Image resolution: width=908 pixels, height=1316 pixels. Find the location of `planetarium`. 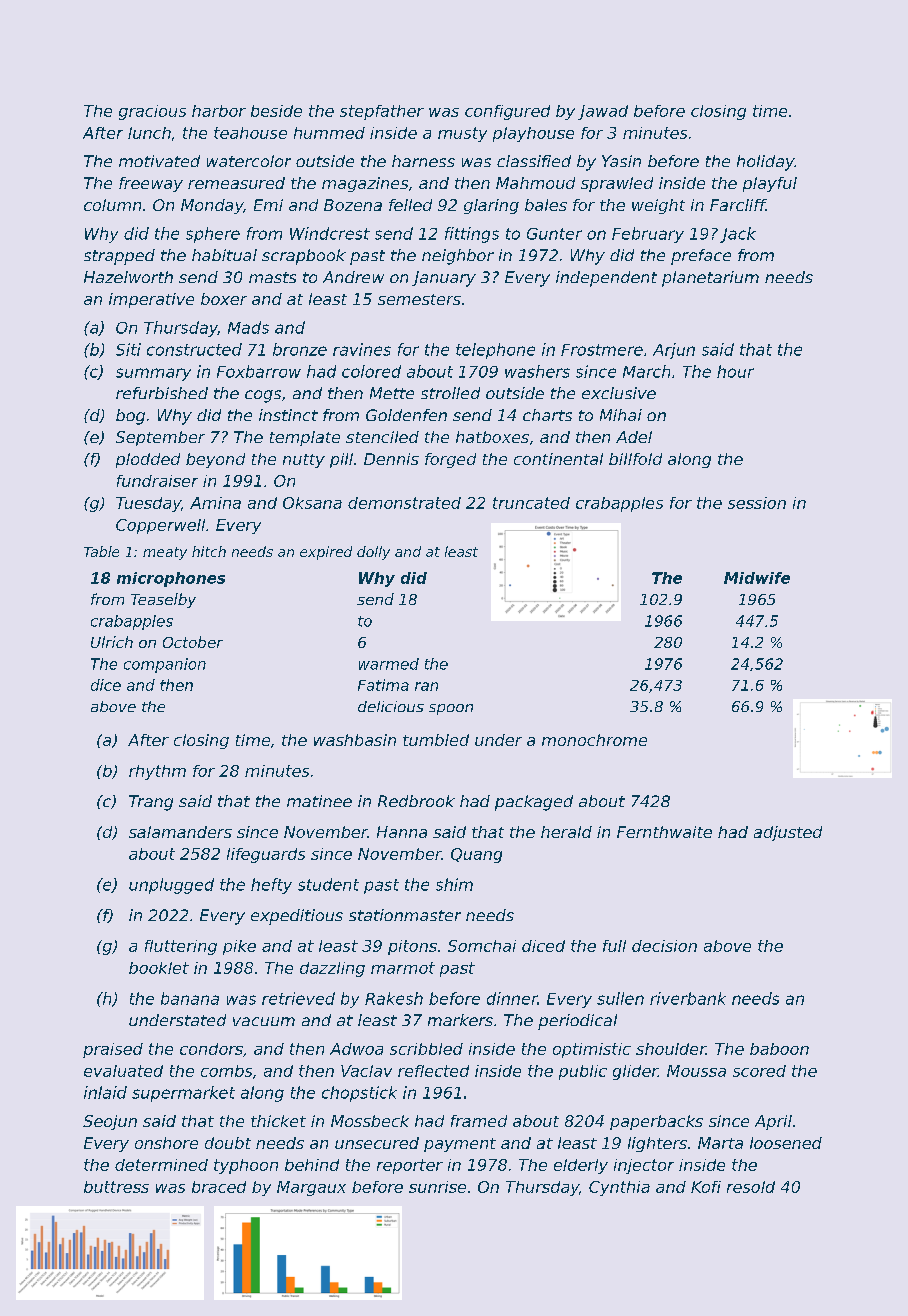

planetarium is located at coordinates (710, 279).
